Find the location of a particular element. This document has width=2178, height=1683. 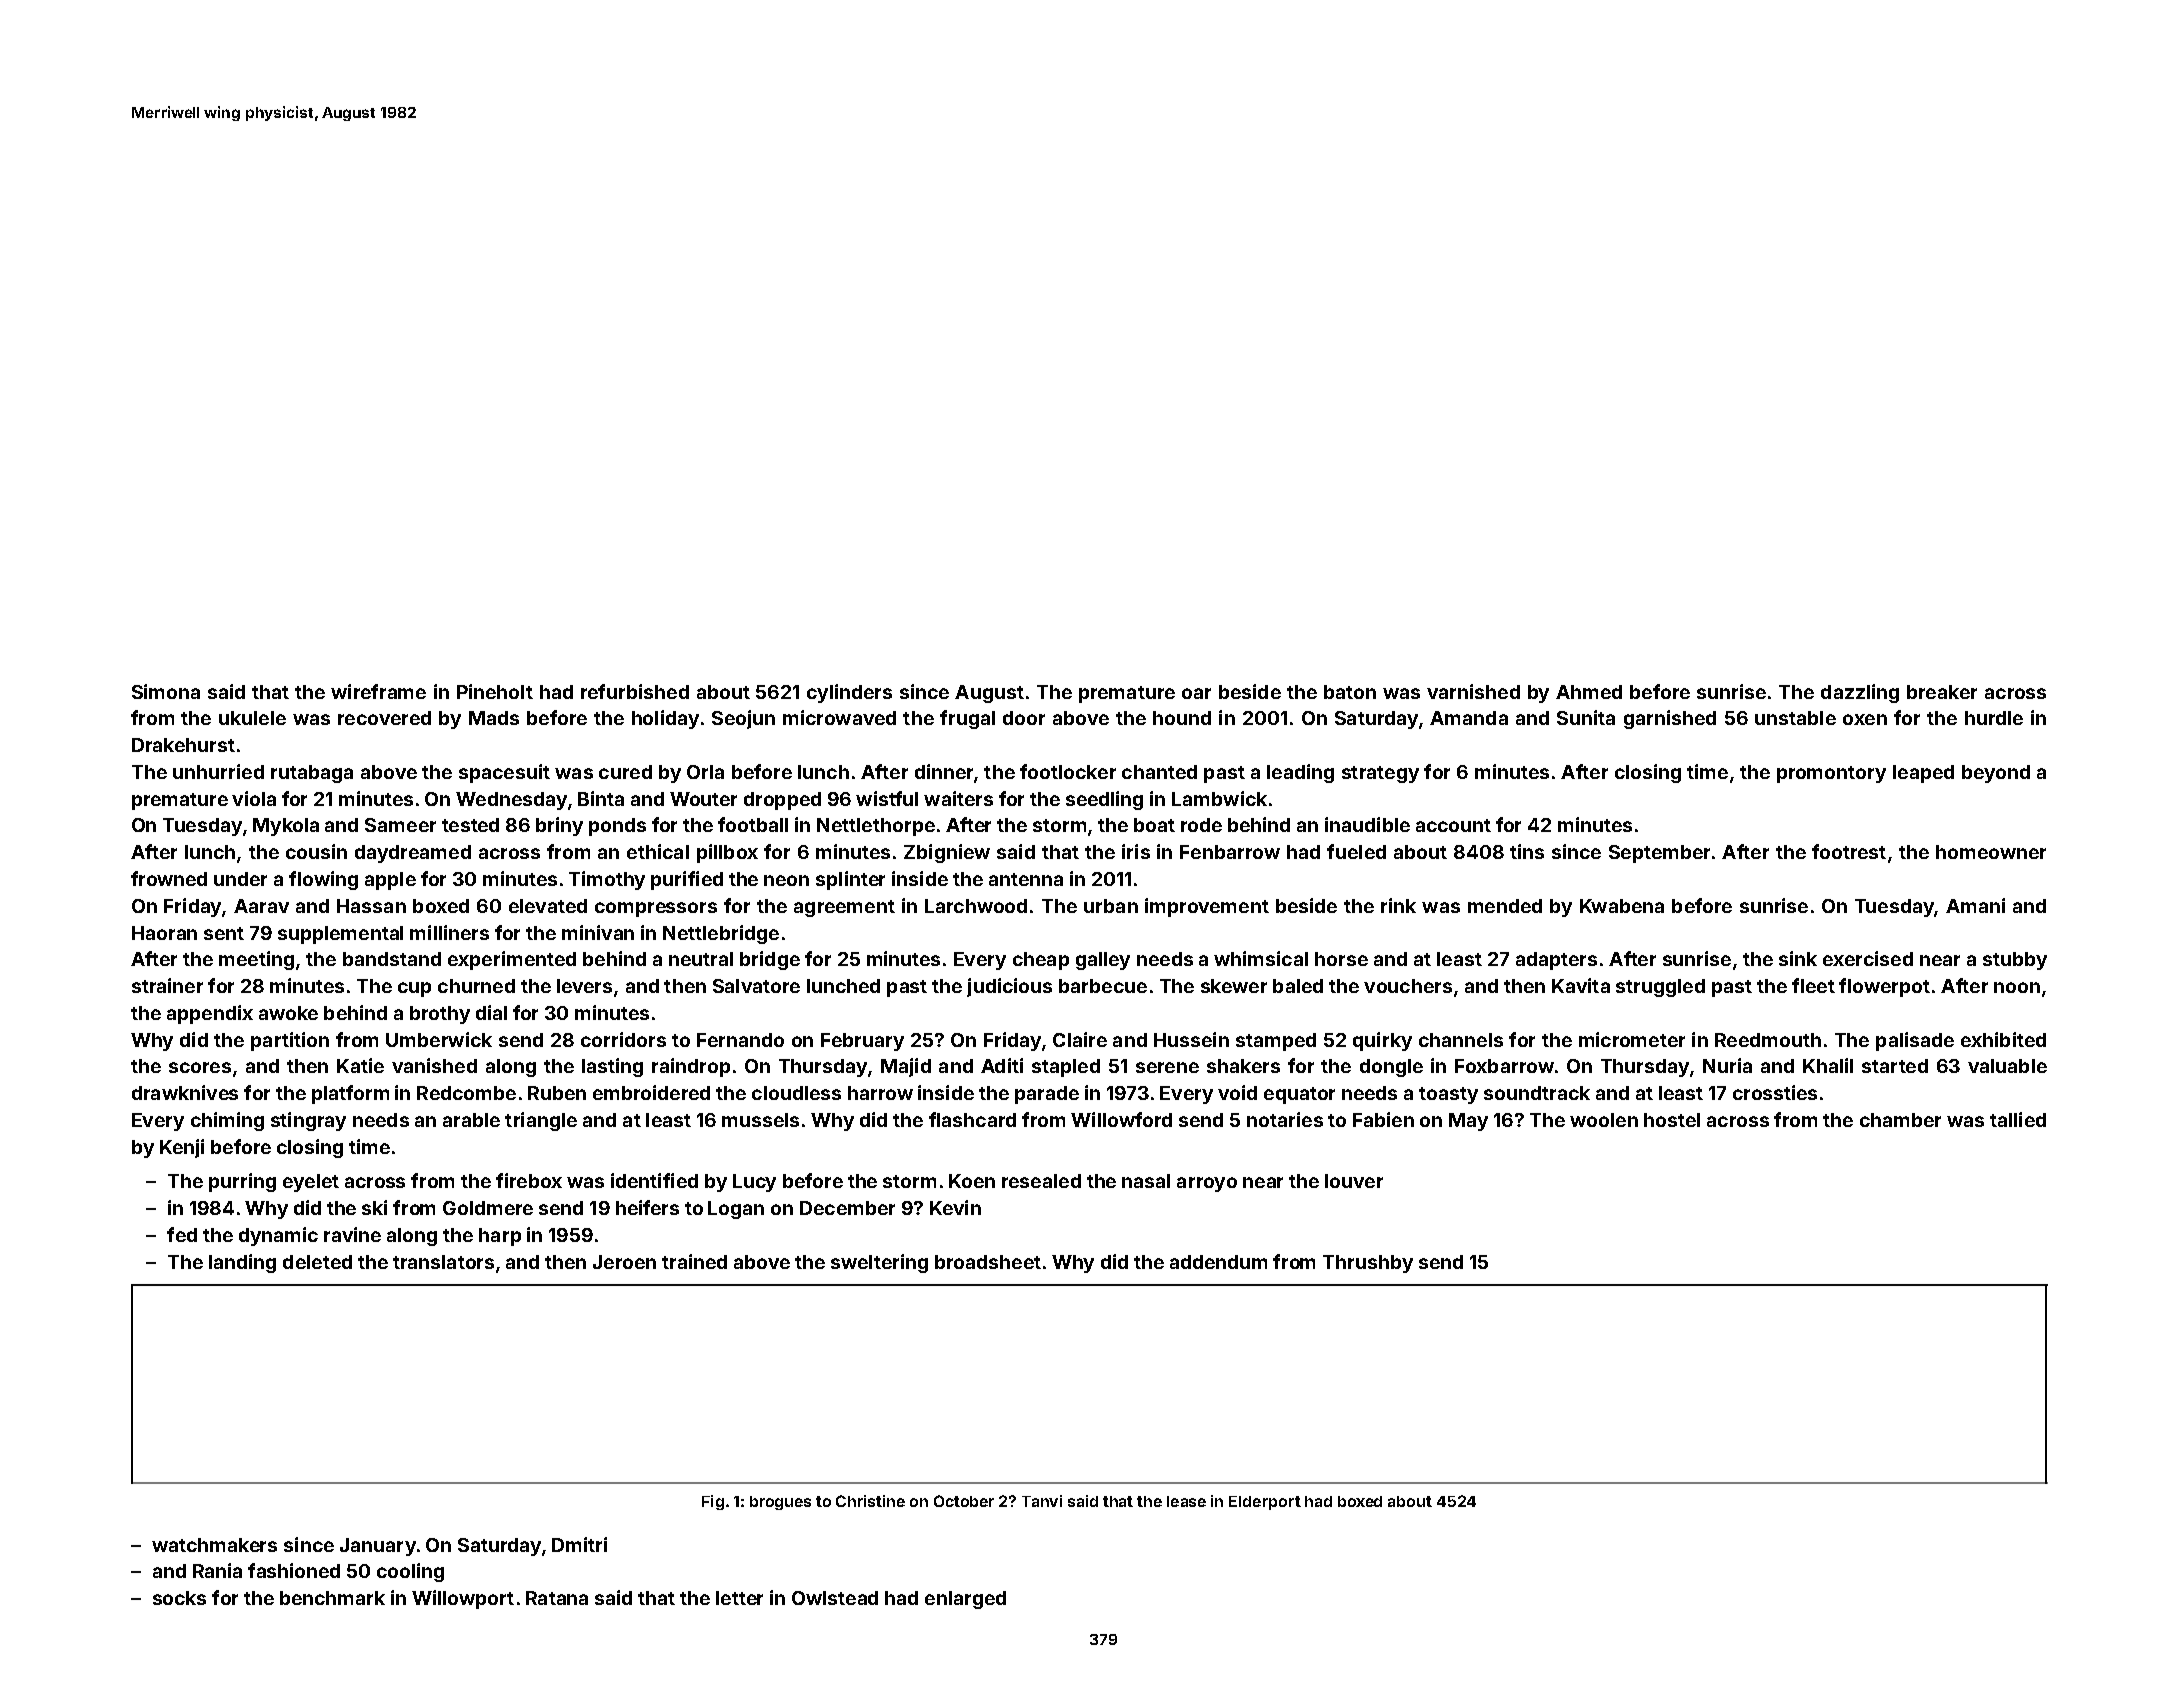

soundtrack is located at coordinates (1537, 1093).
